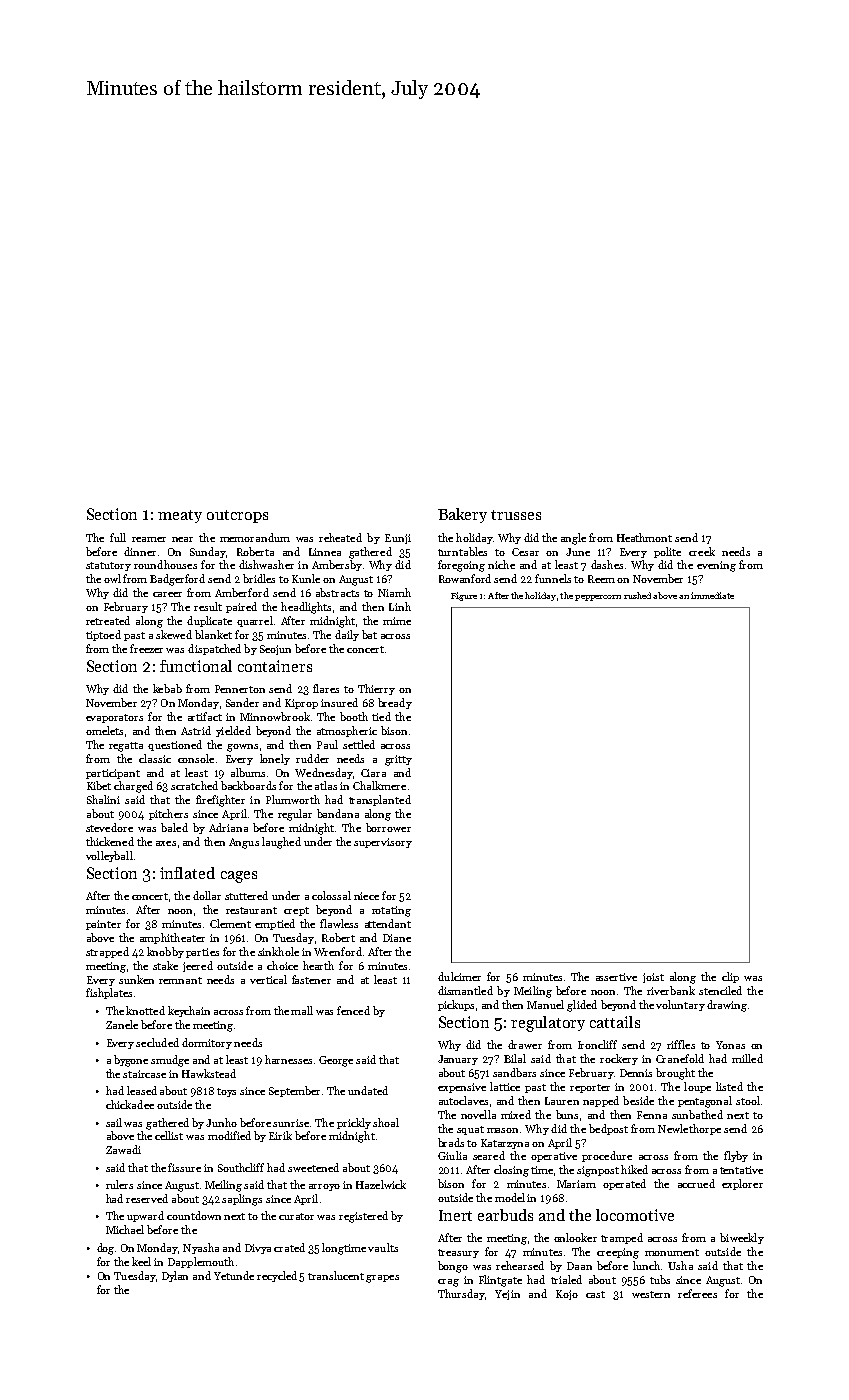  Describe the element at coordinates (201, 1248) in the screenshot. I see `Nyasha` at that location.
